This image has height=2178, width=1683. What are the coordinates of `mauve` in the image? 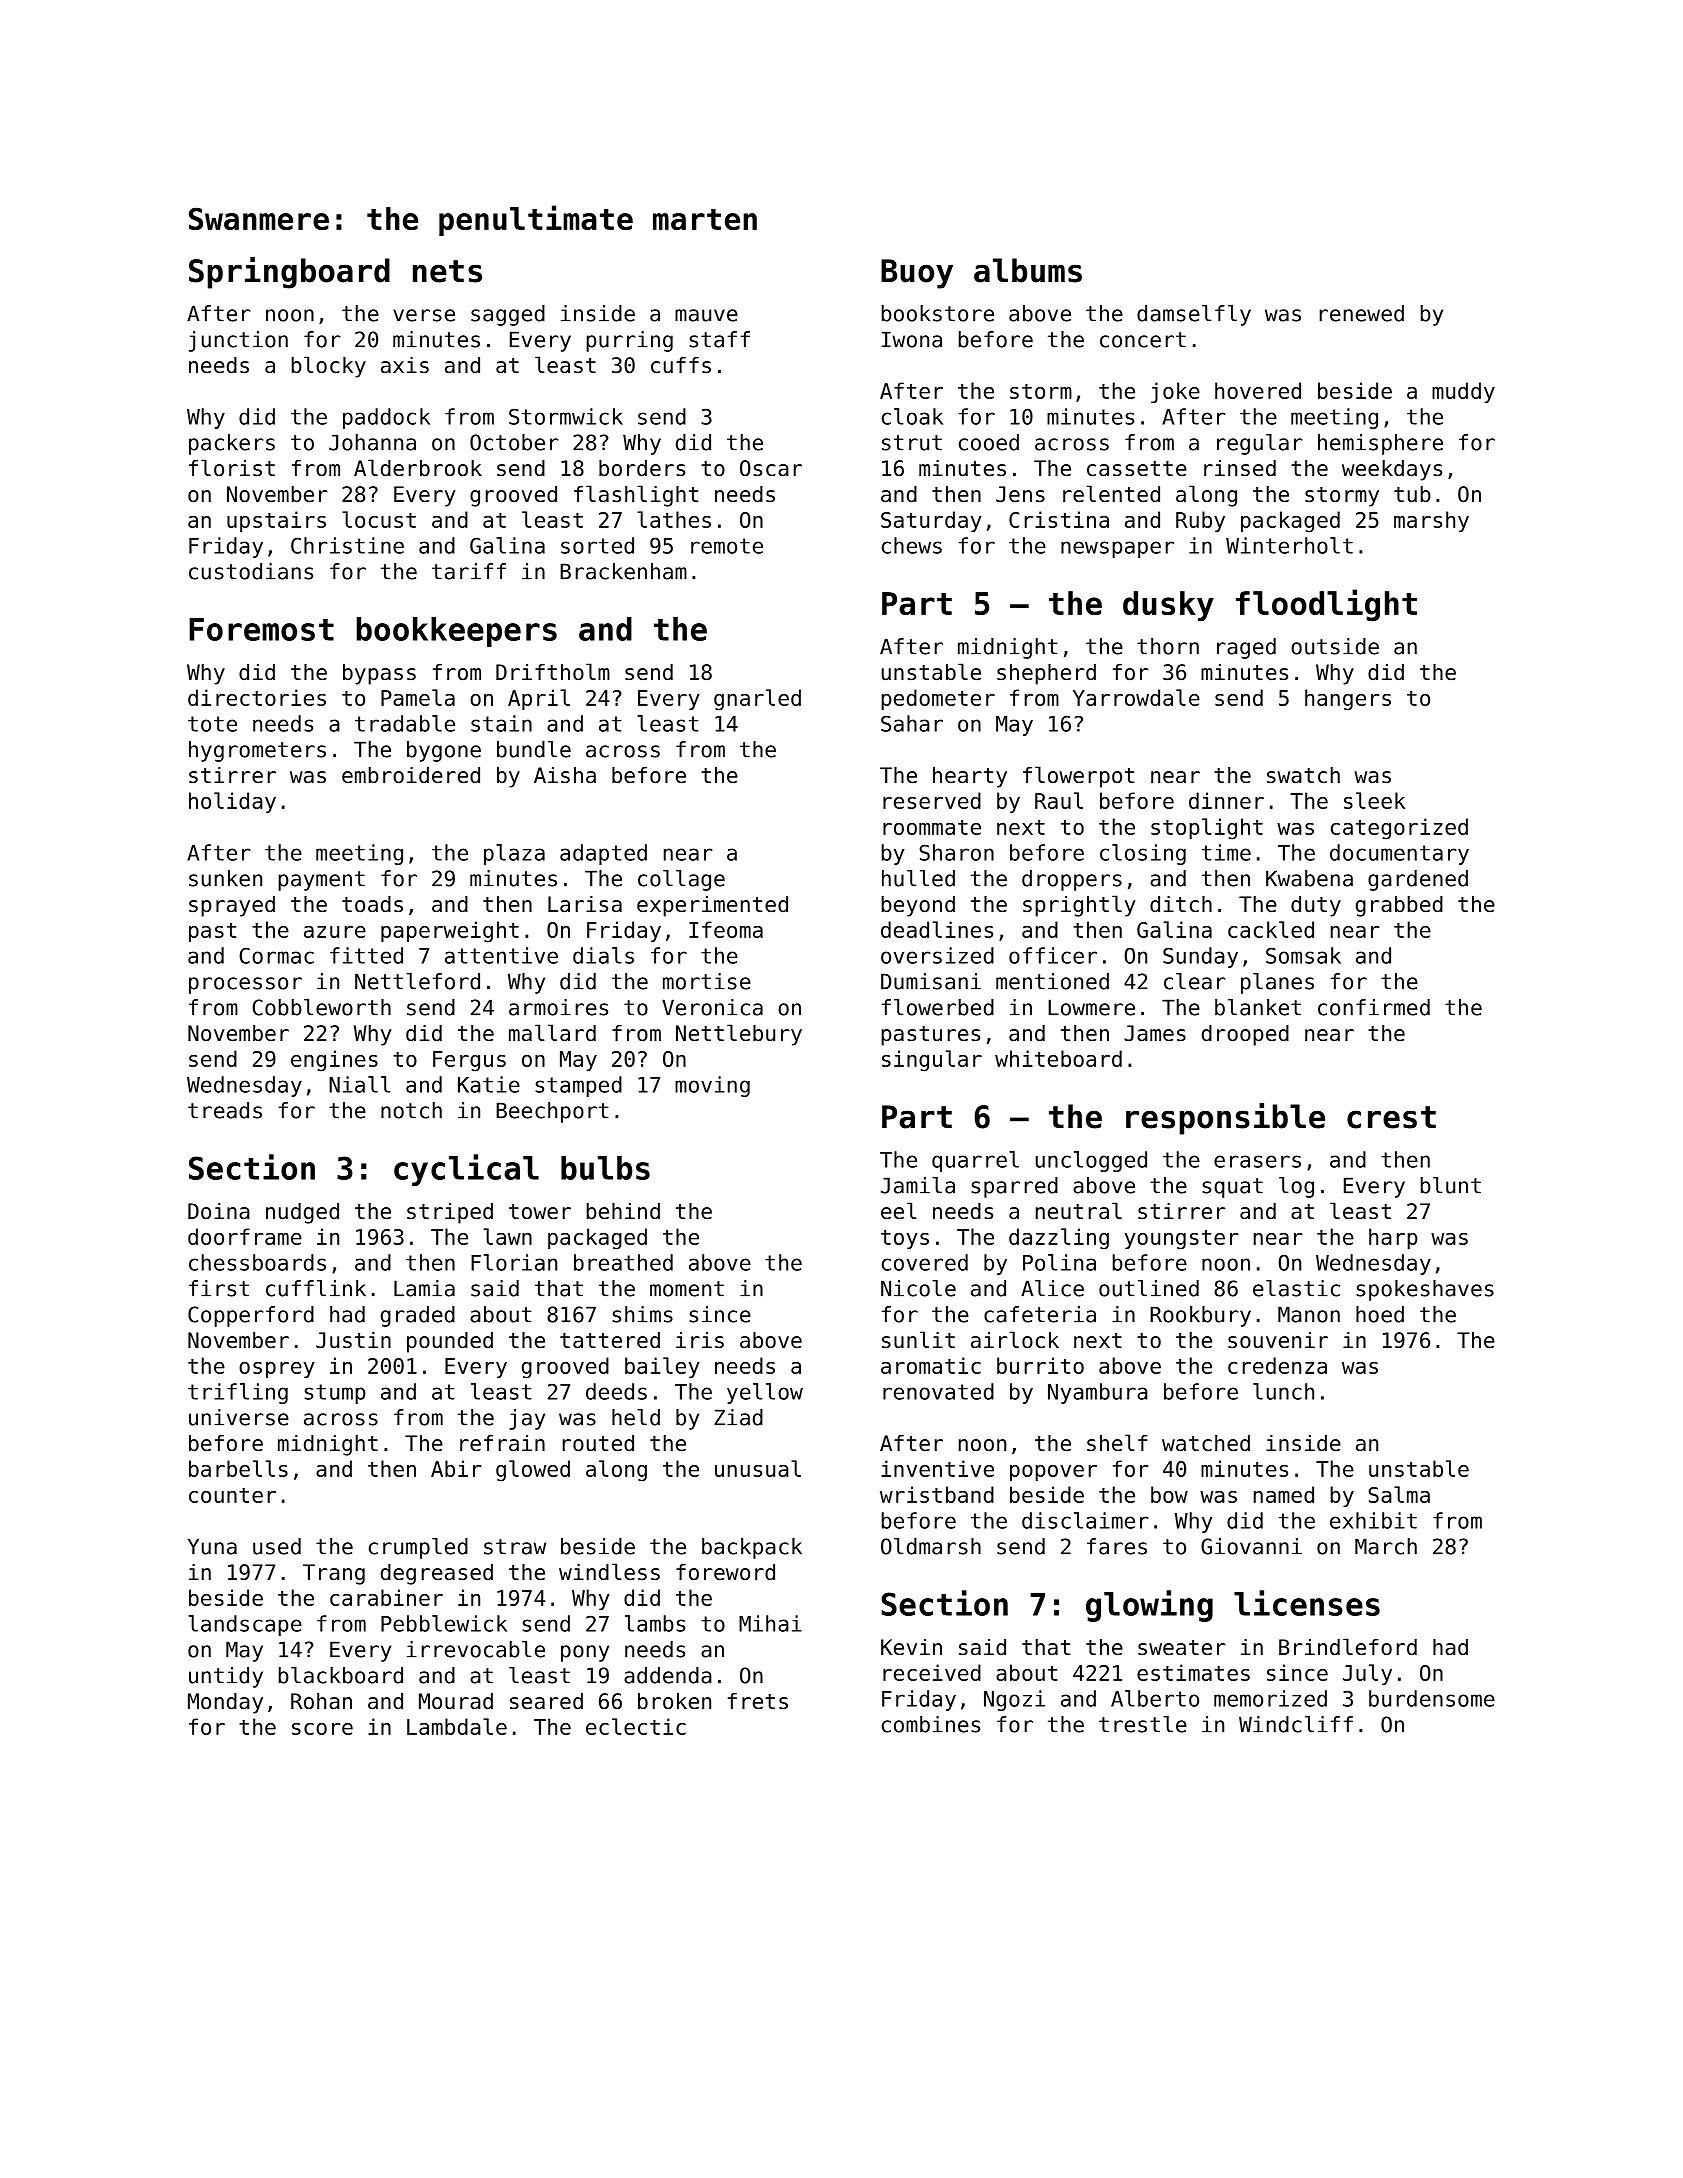 It's located at (706, 315).
